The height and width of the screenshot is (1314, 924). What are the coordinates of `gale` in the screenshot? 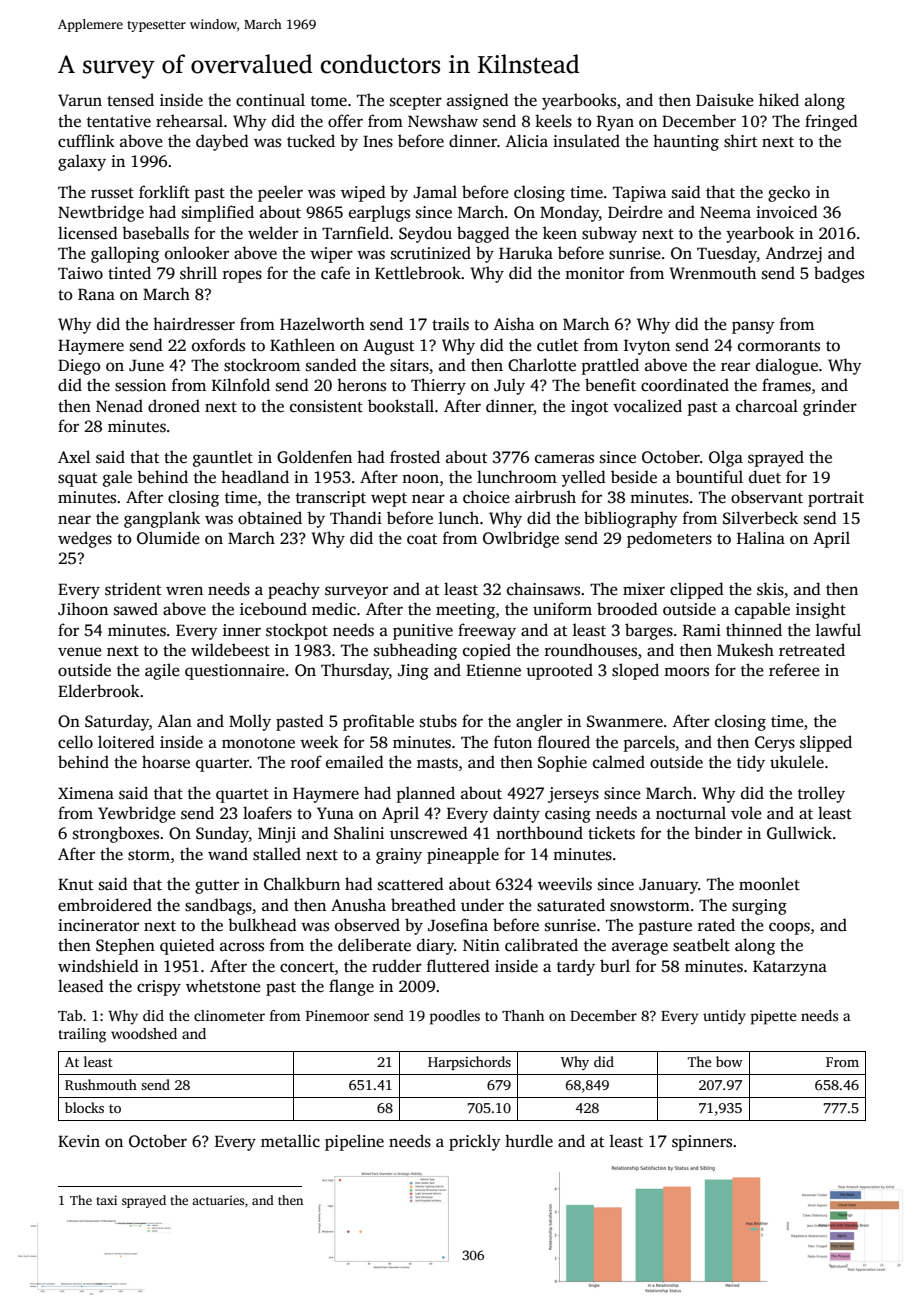 It's located at (117, 478).
